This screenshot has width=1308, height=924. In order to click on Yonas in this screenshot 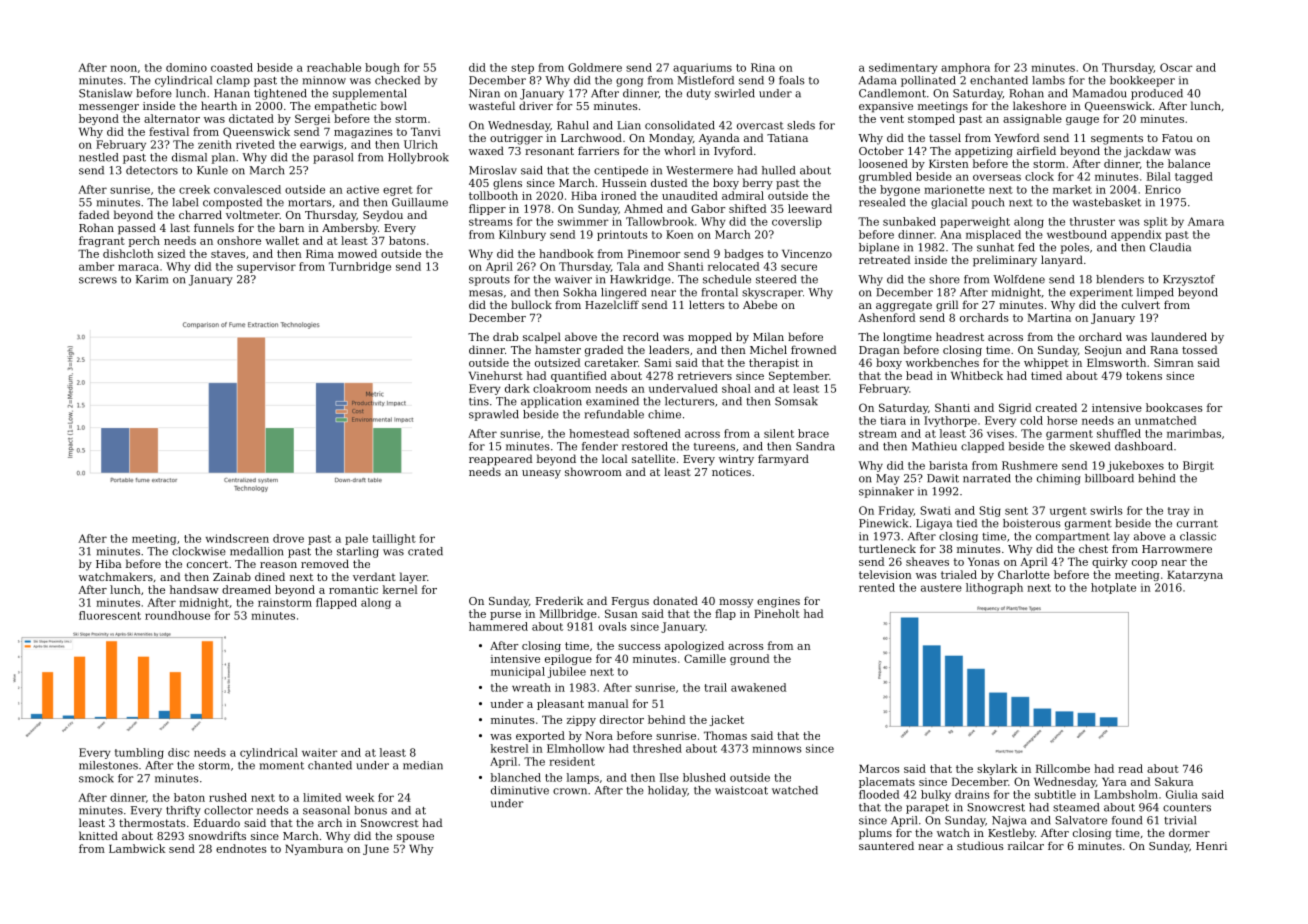, I will do `click(983, 561)`.
